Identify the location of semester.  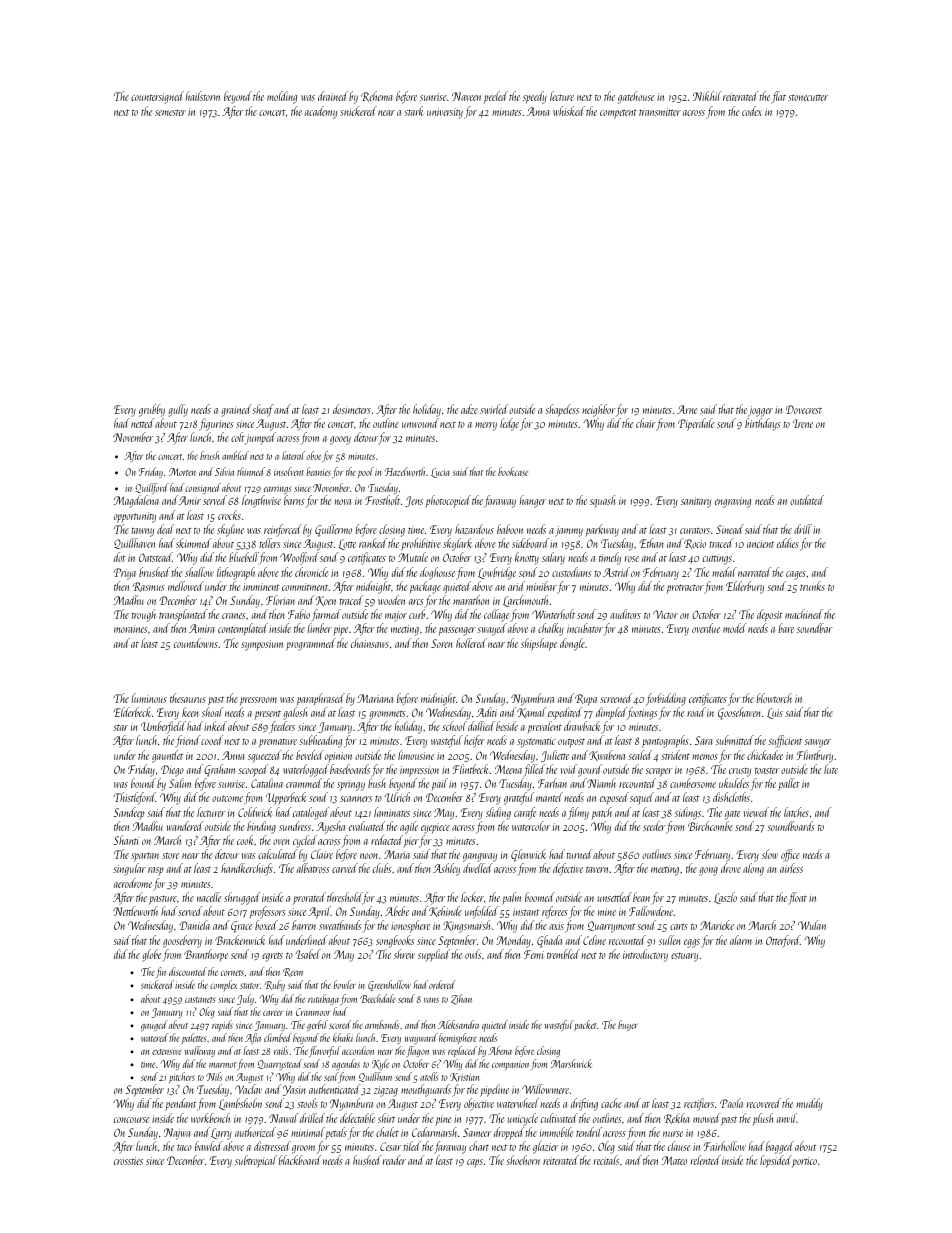
(170, 112).
